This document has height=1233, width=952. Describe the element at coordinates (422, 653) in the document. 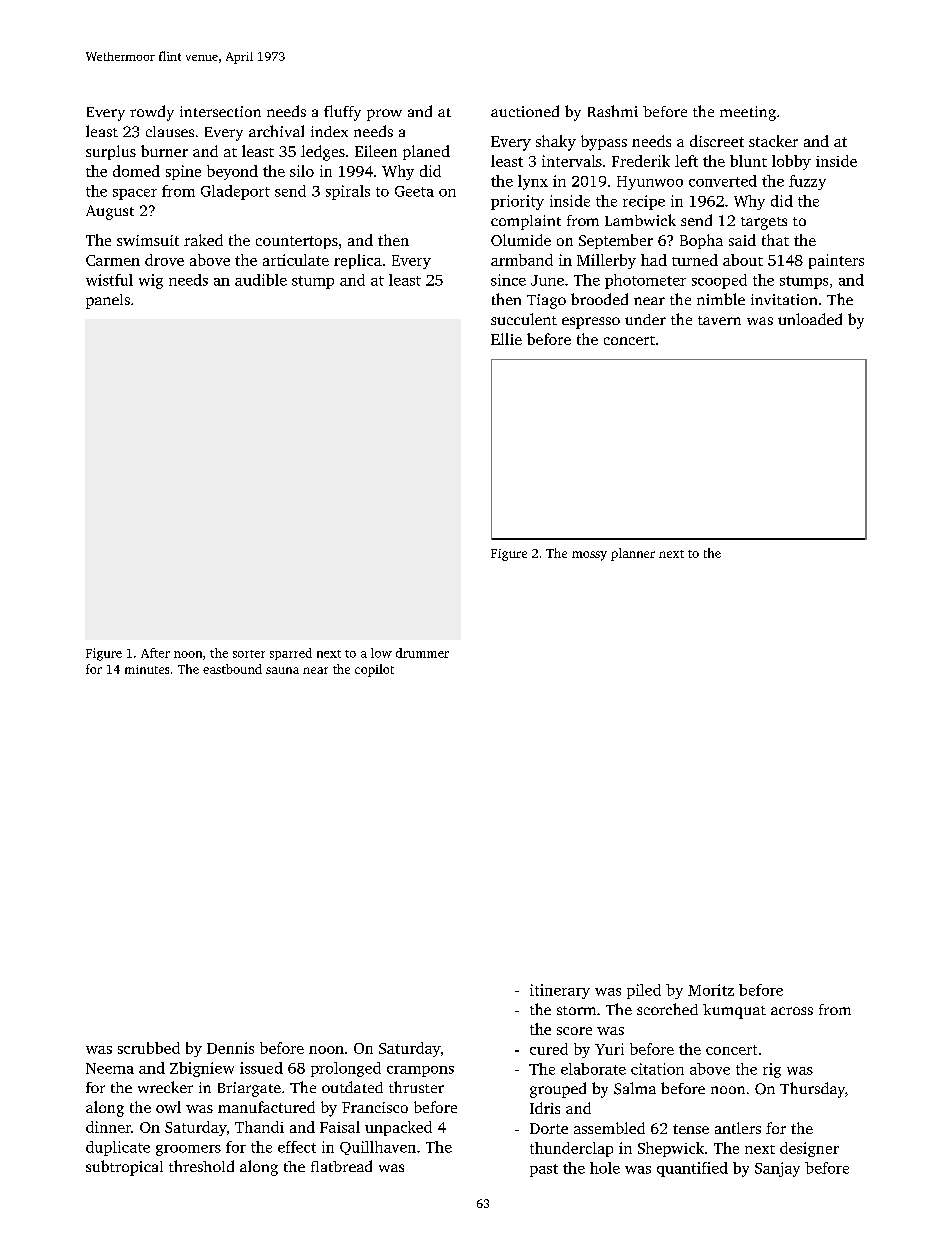

I see `drummer` at that location.
